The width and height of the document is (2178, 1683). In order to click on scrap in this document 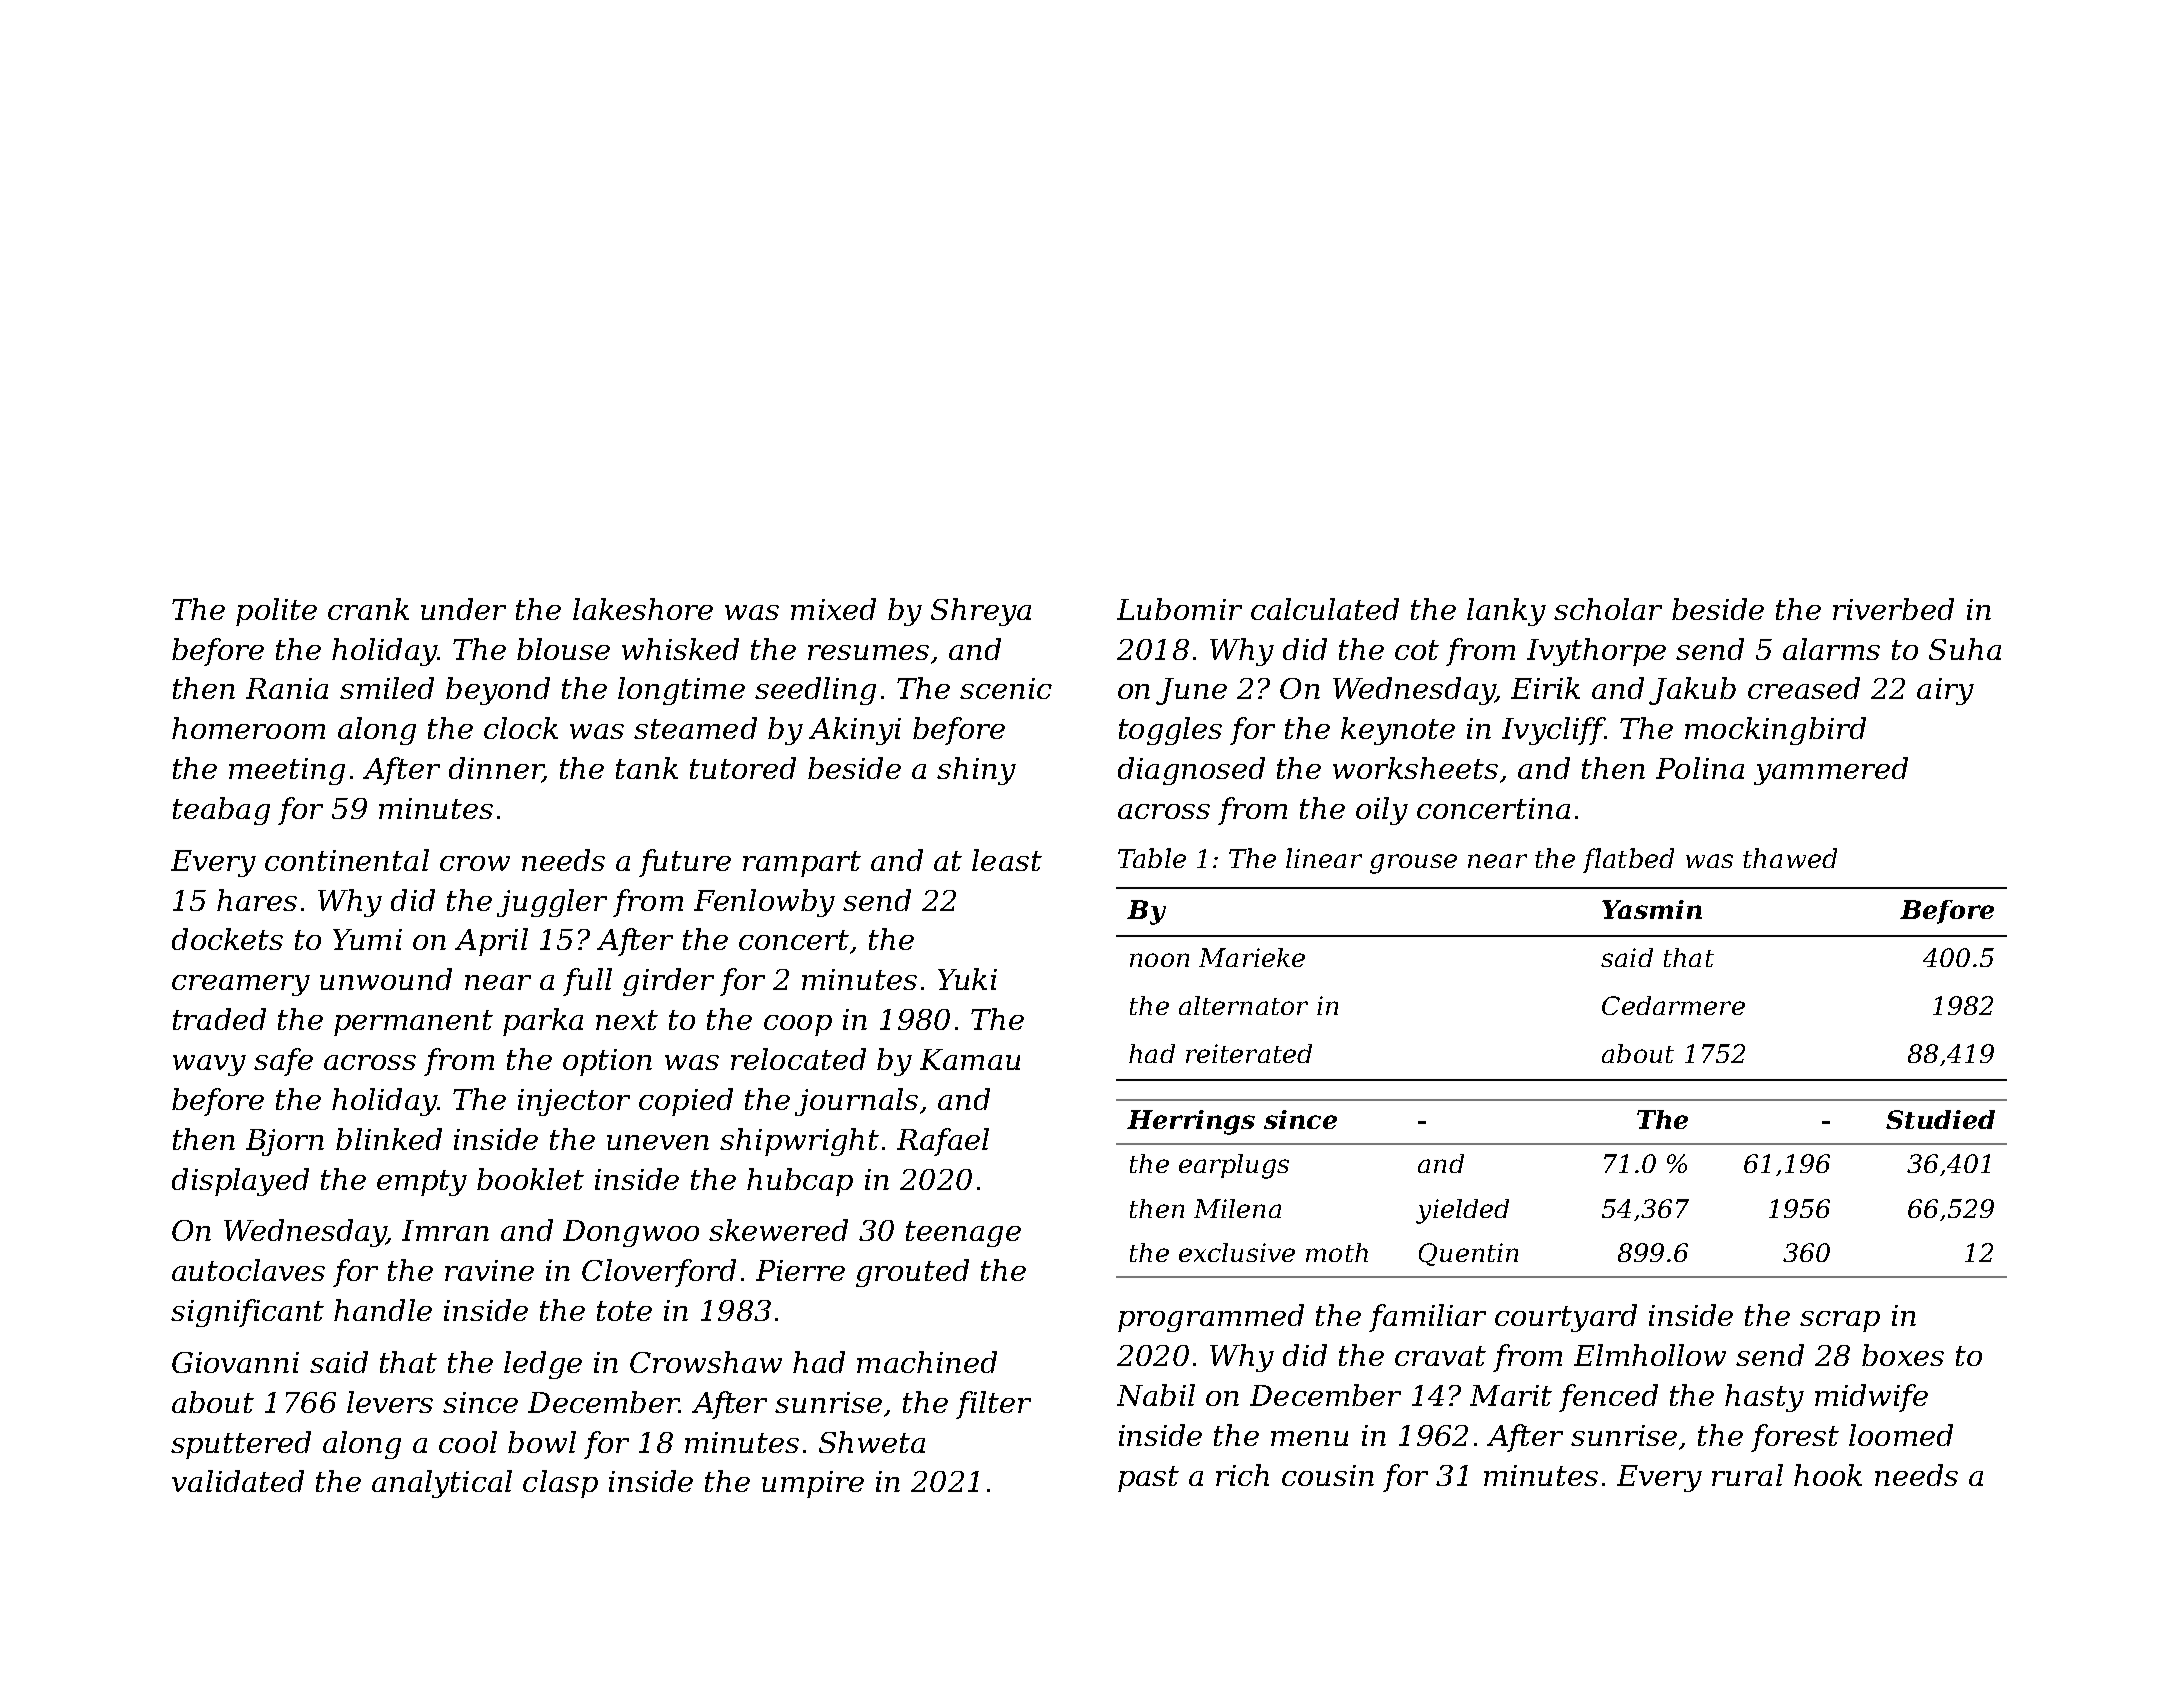, I will do `click(1840, 1321)`.
